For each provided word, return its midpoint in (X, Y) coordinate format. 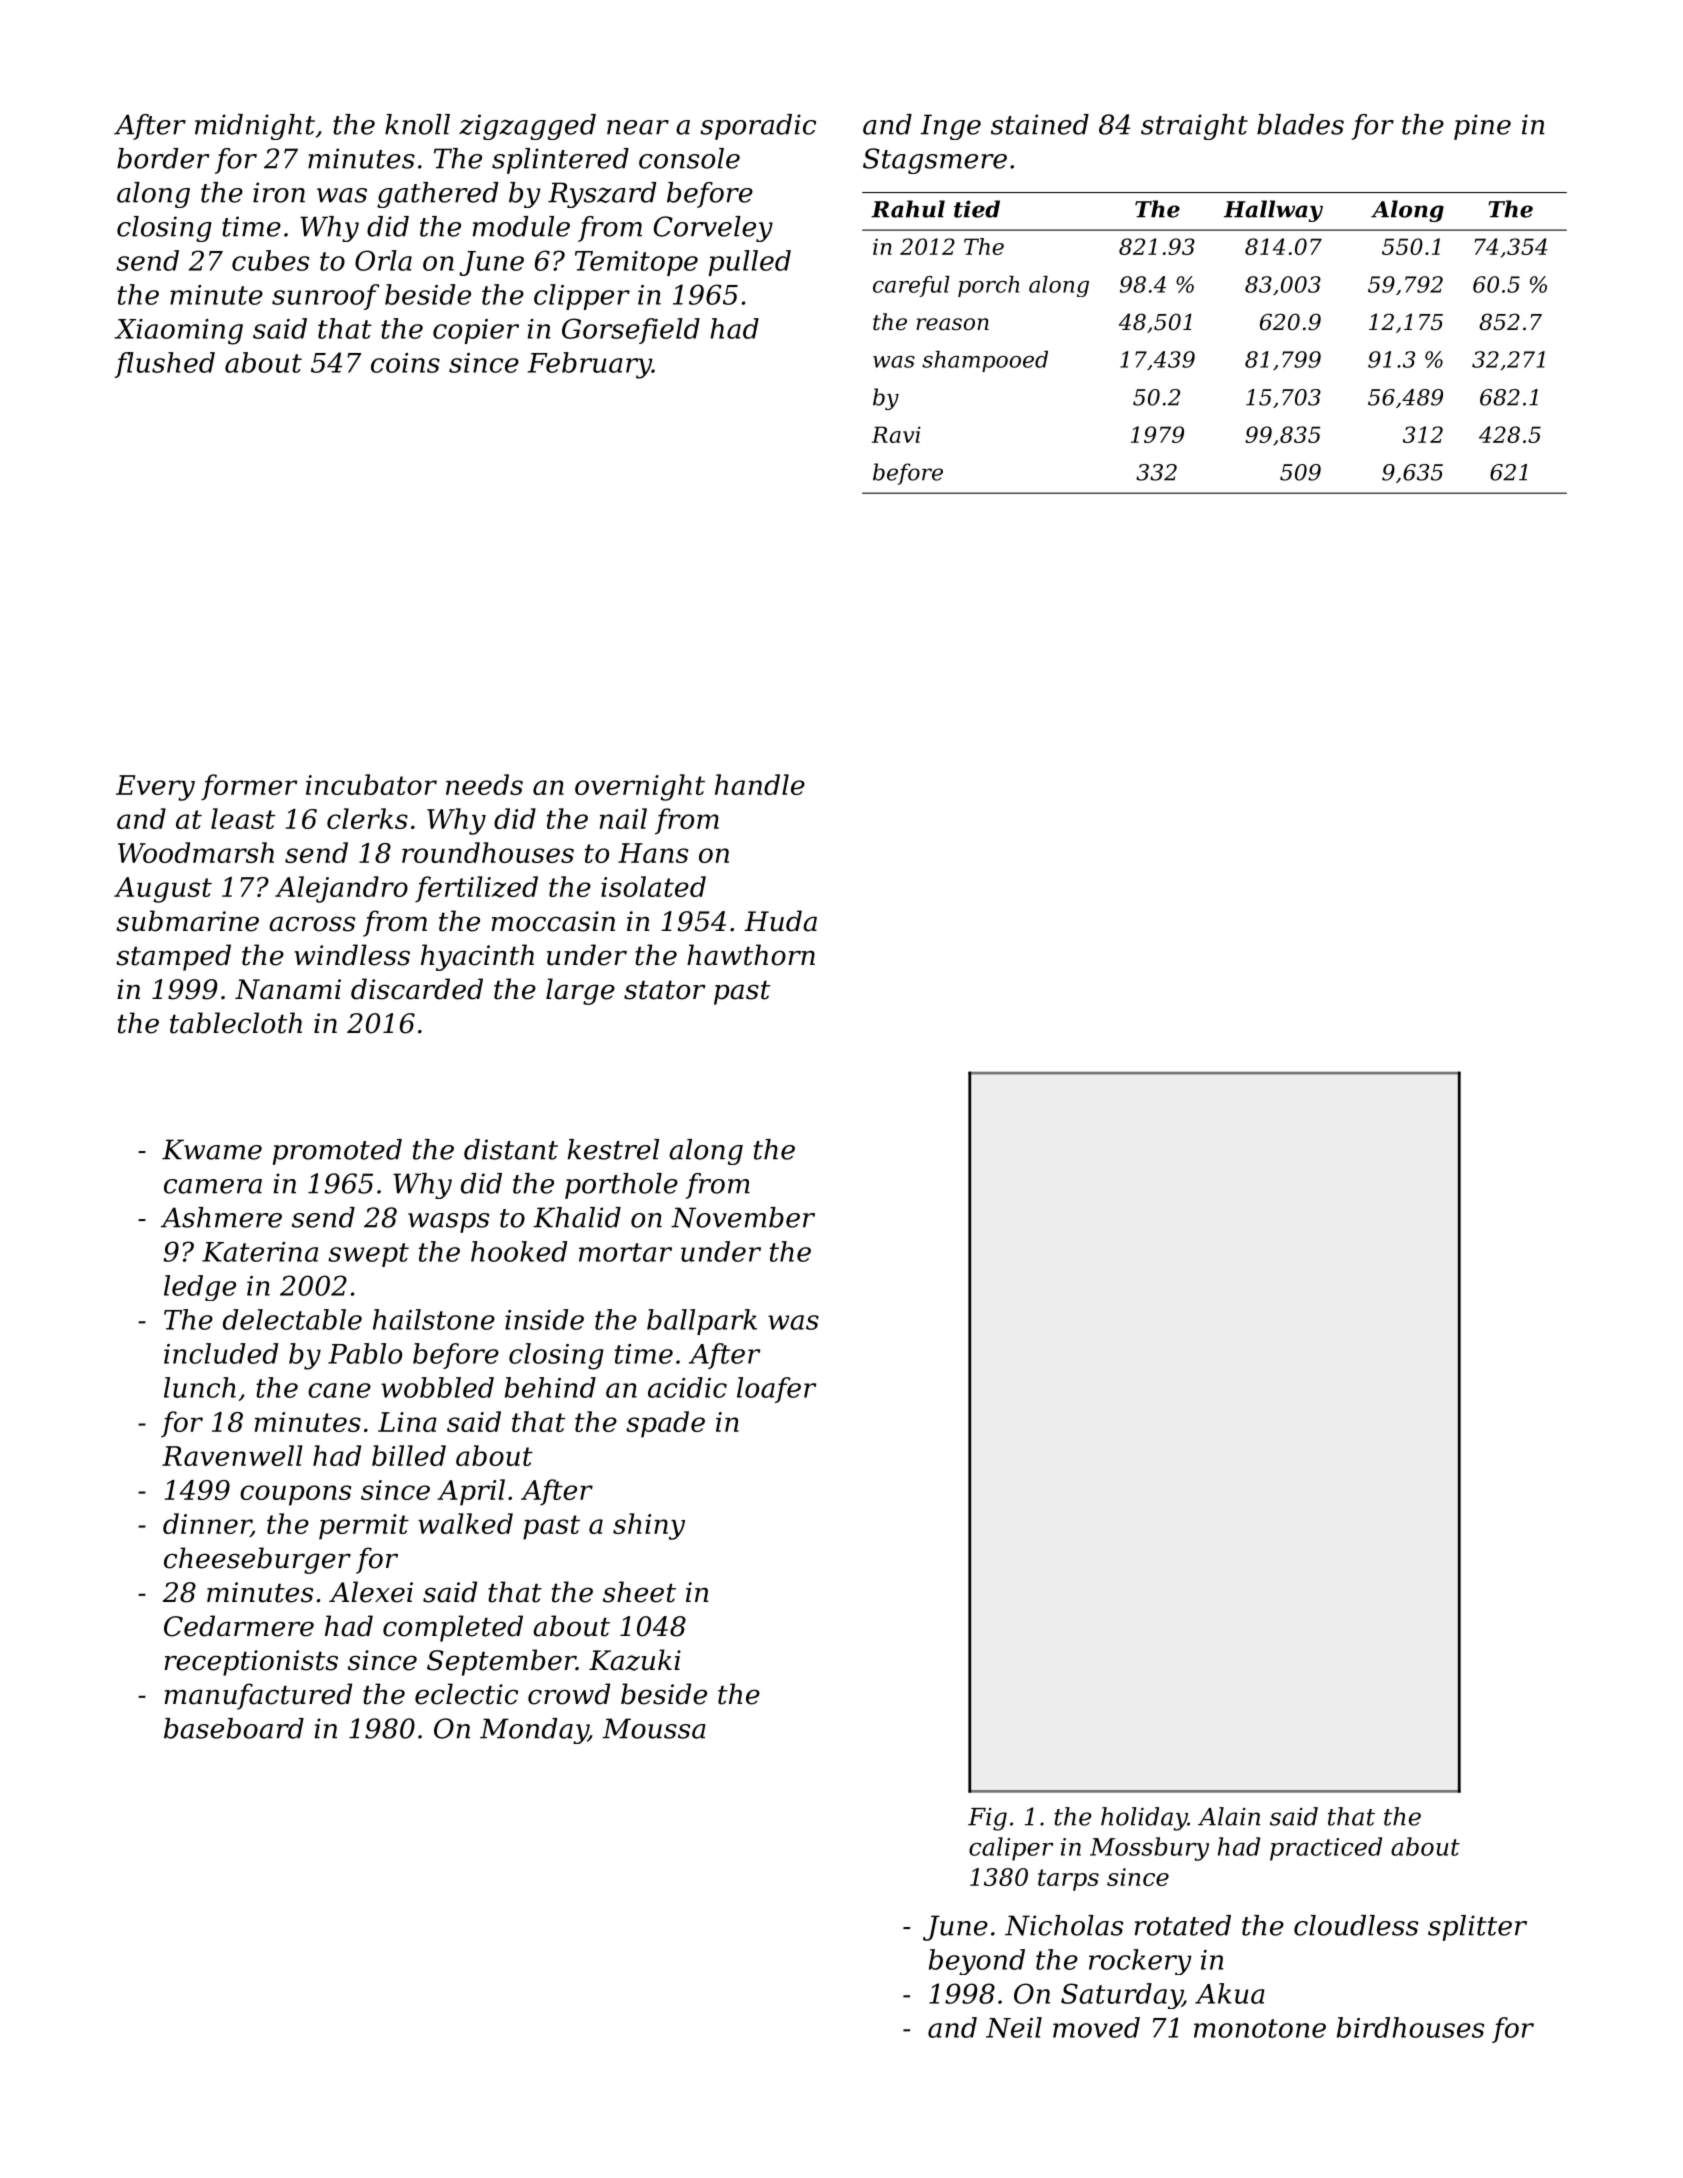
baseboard (234, 1728)
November (743, 1217)
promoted (337, 1152)
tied (977, 209)
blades (1300, 124)
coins (405, 363)
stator (665, 990)
